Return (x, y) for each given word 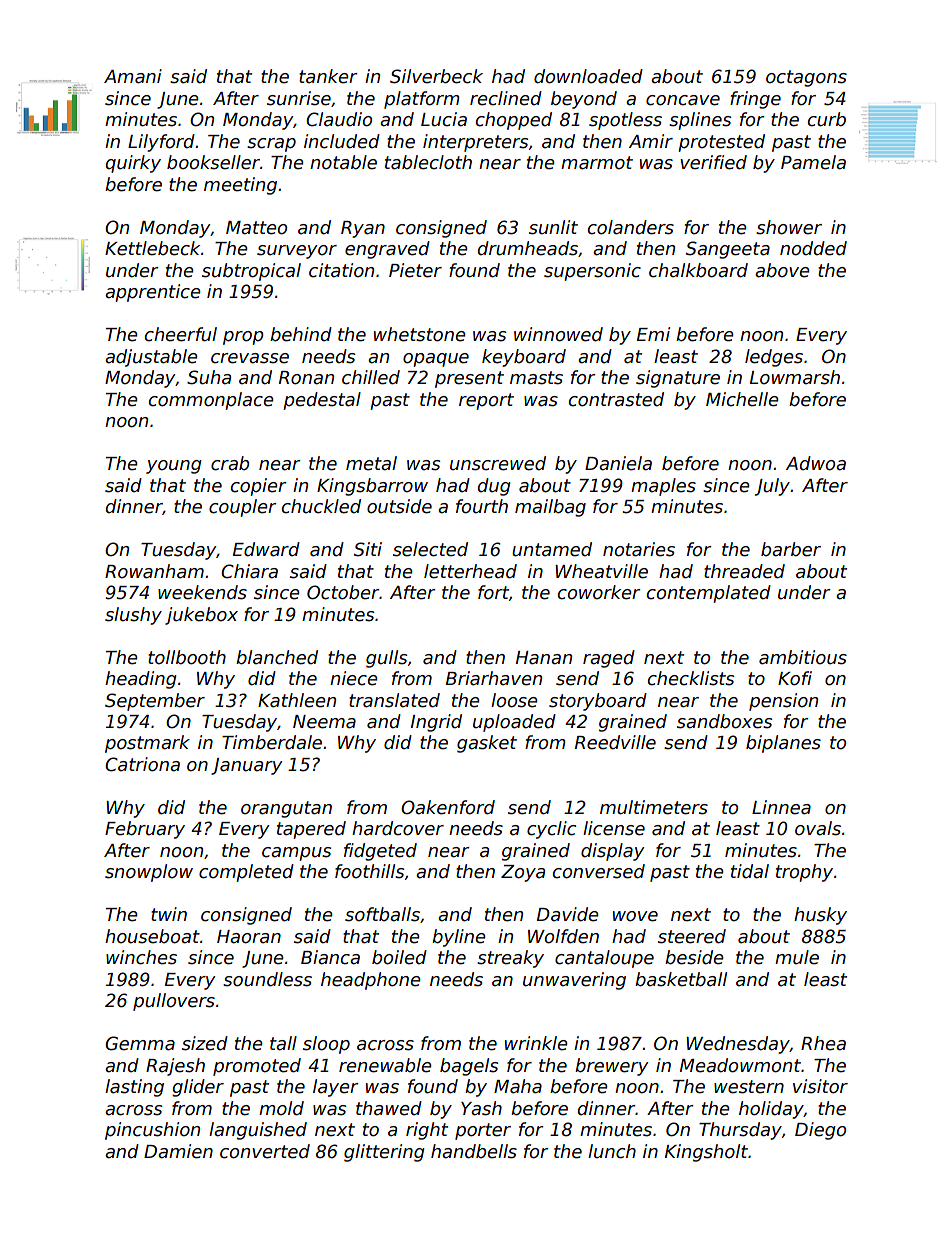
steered (692, 936)
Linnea (781, 807)
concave (683, 100)
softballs (382, 914)
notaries (639, 549)
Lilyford (161, 143)
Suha (209, 377)
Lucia (444, 119)
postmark (147, 744)
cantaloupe (604, 959)
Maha (518, 1086)
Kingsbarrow (372, 487)
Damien (178, 1151)
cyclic (551, 830)
